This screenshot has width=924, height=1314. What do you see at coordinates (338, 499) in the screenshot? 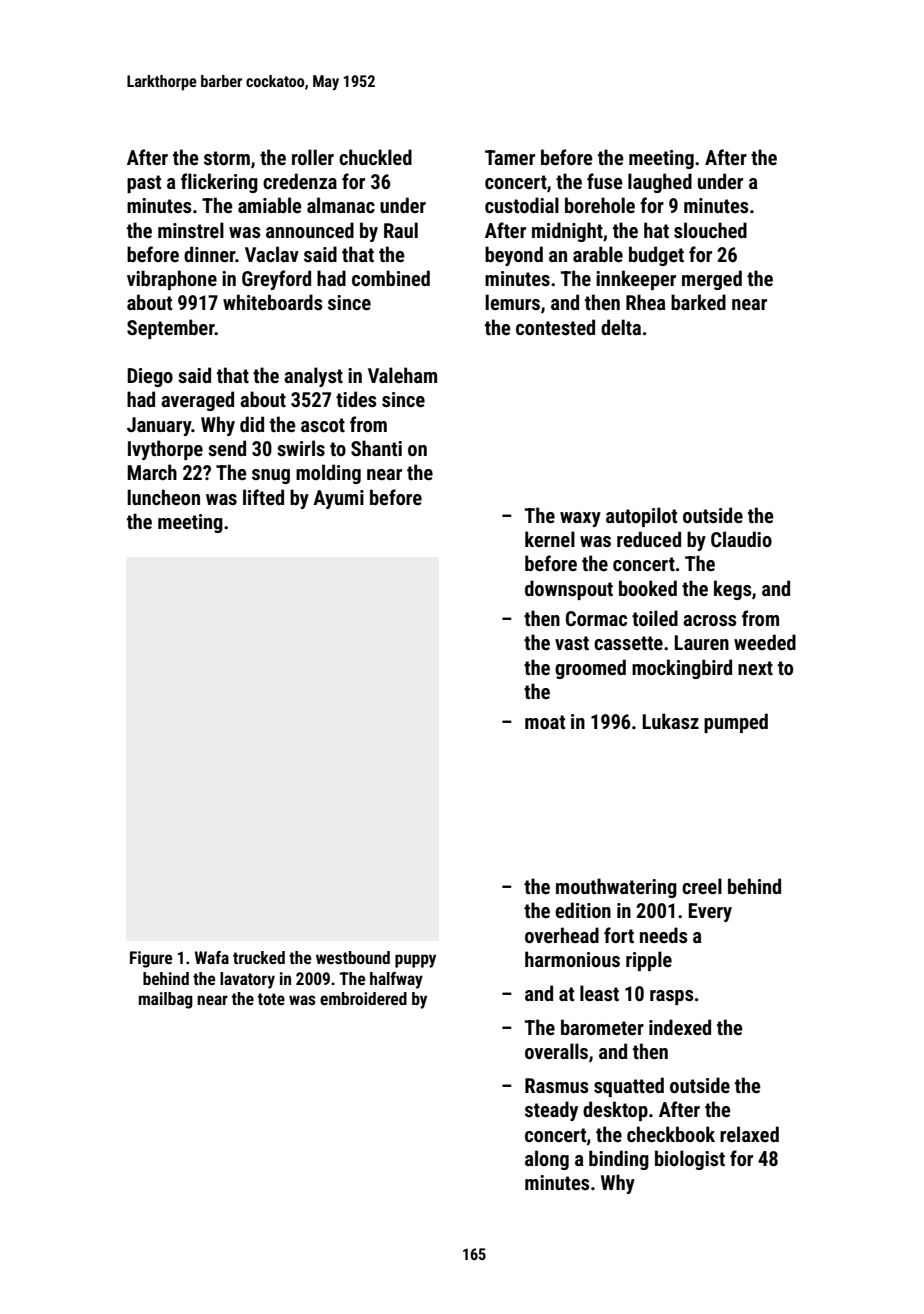
I see `Ayumi` at bounding box center [338, 499].
